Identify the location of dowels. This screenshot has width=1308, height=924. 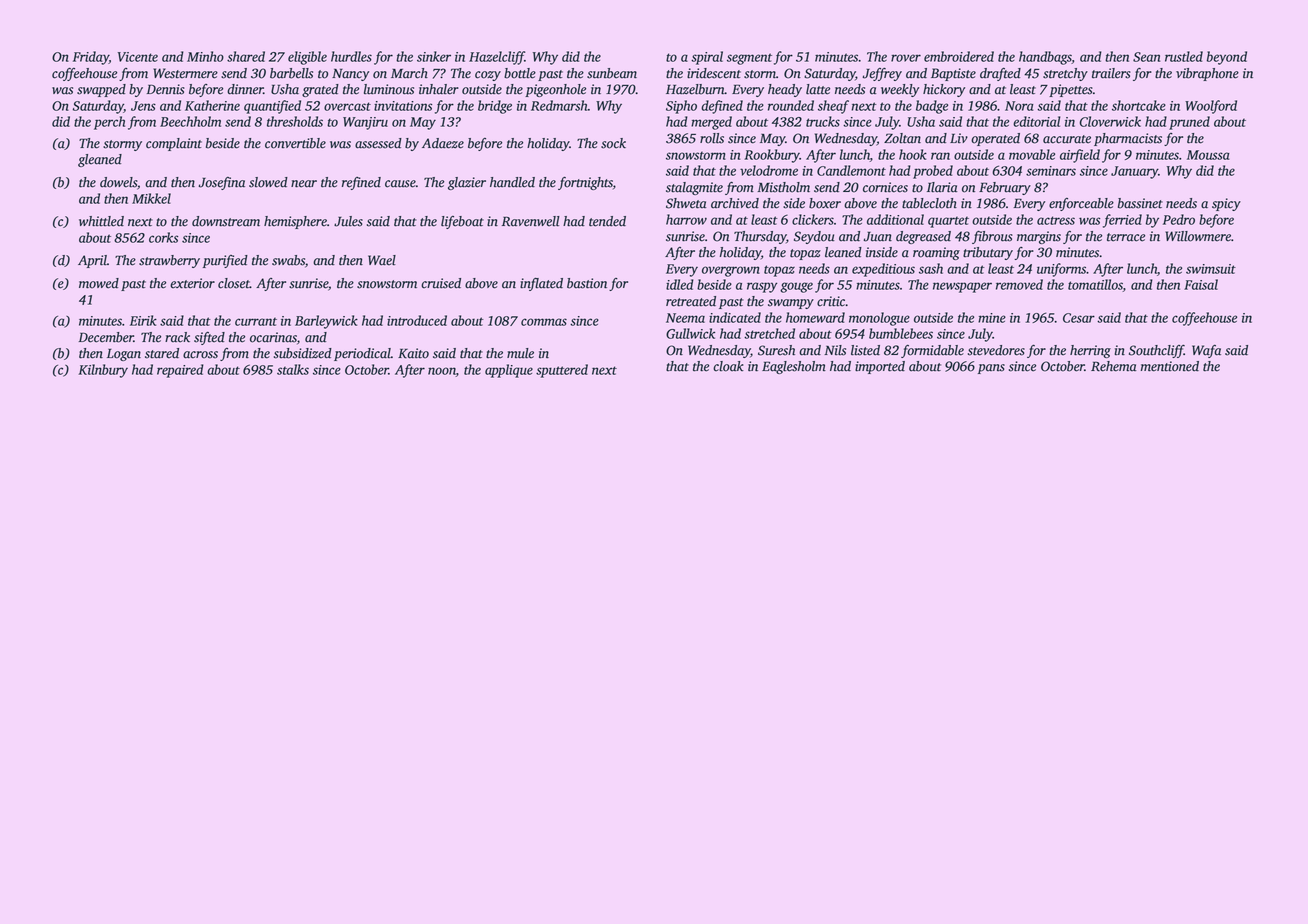
(118, 182).
